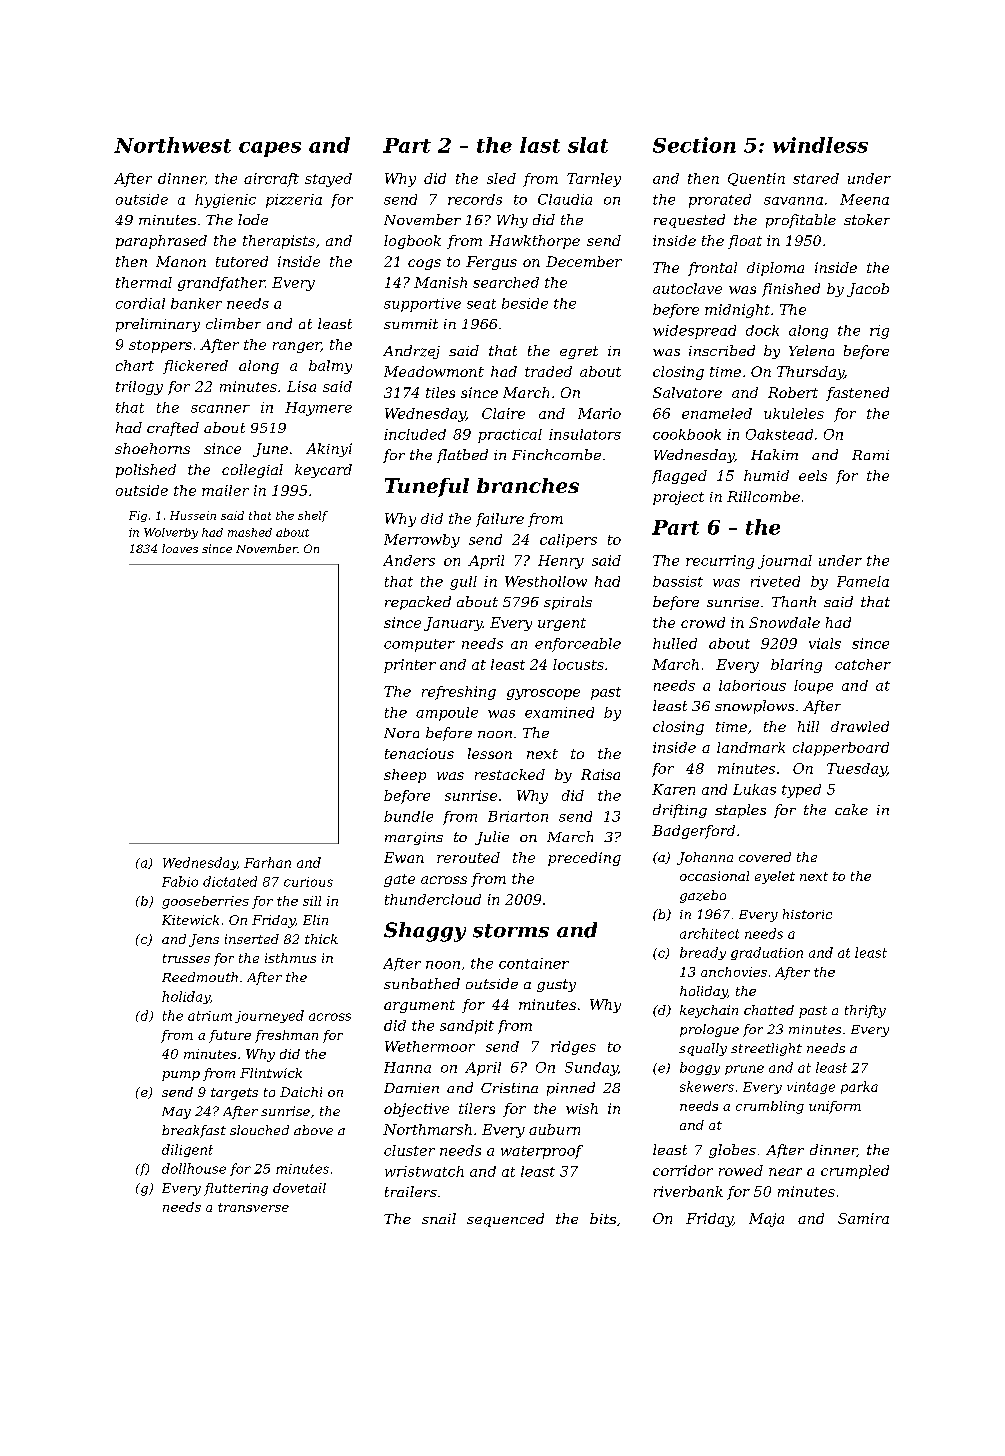 This document has width=1005, height=1456. Describe the element at coordinates (405, 776) in the document. I see `sheep` at that location.
